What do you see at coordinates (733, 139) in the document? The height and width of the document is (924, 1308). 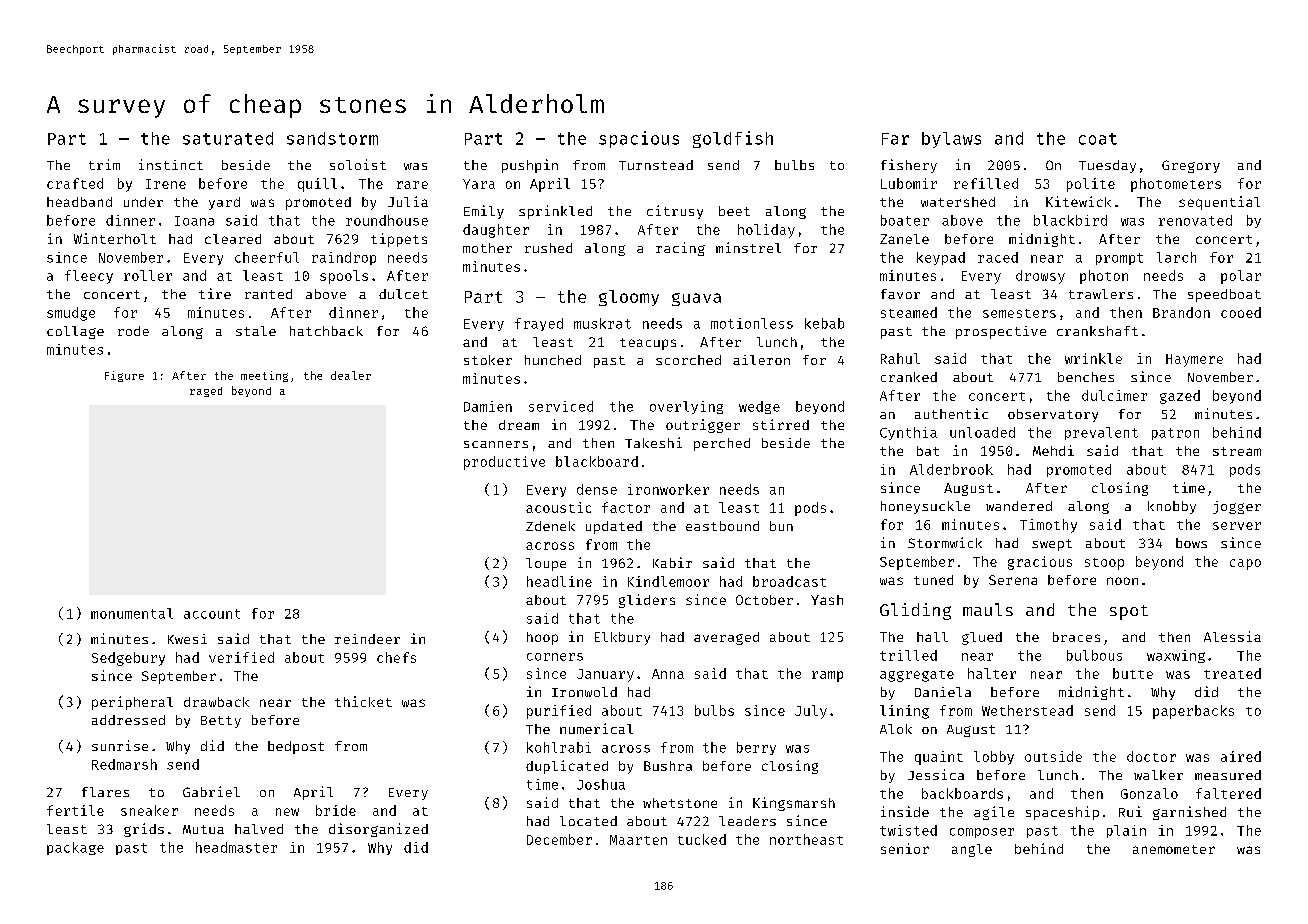 I see `goldfish` at bounding box center [733, 139].
